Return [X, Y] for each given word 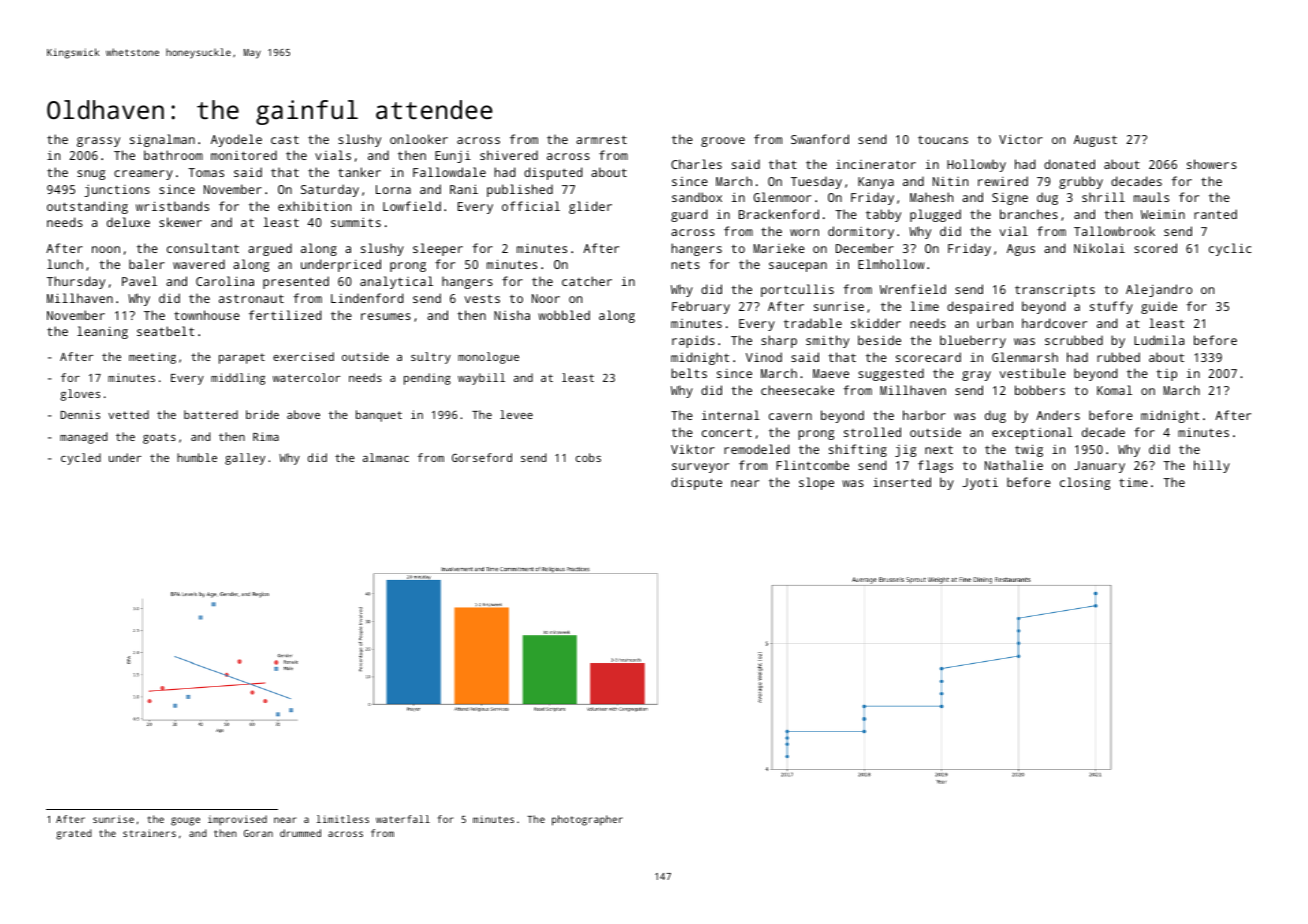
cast [285, 139]
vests [482, 298]
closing [1085, 483]
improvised [237, 820]
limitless [343, 819]
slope [816, 483]
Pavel [139, 281]
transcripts [1055, 291]
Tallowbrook [1114, 231]
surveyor [700, 468]
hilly [1212, 466]
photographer [587, 820]
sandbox [697, 197]
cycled [81, 459]
